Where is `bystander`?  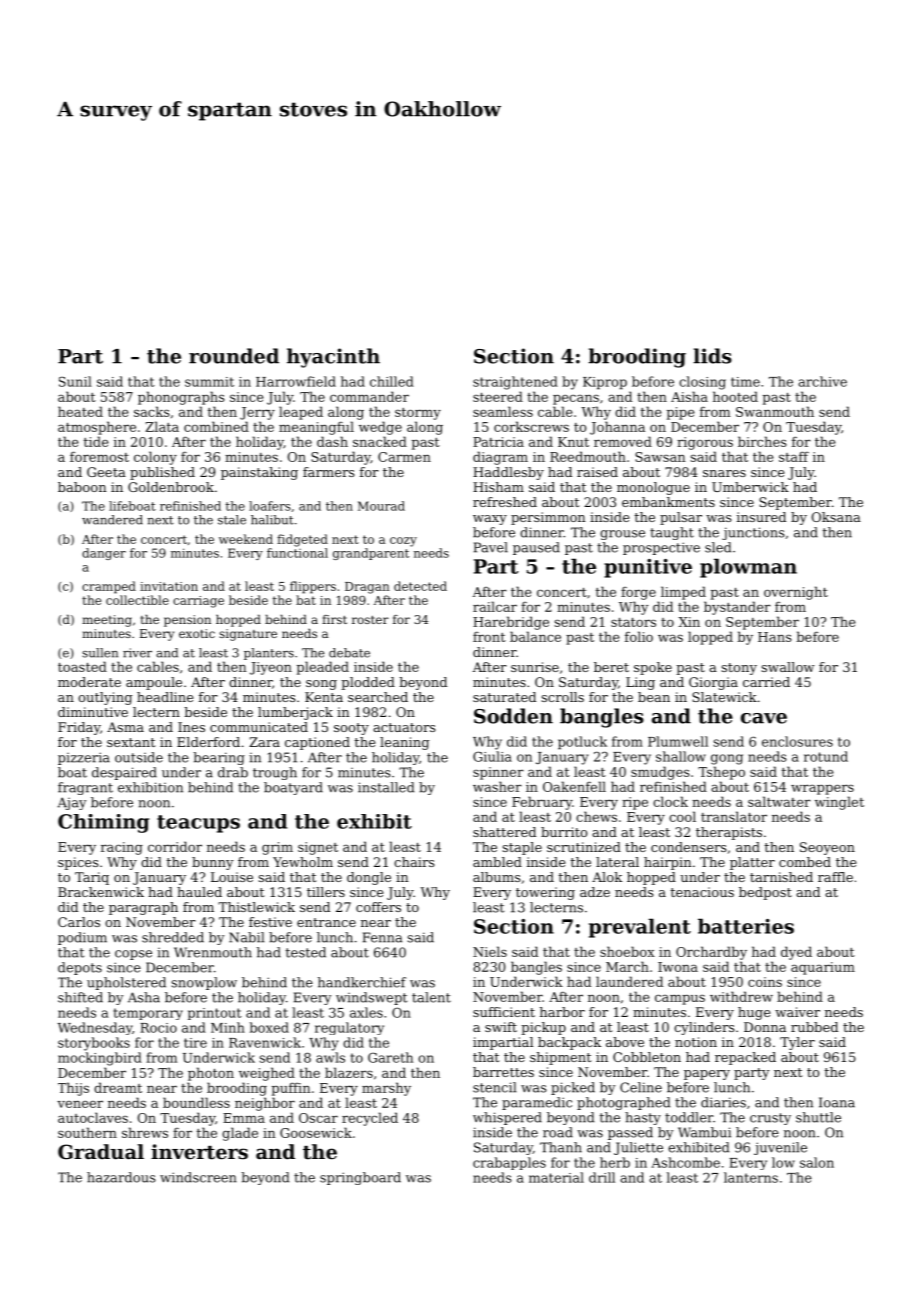 bystander is located at coordinates (737, 608).
